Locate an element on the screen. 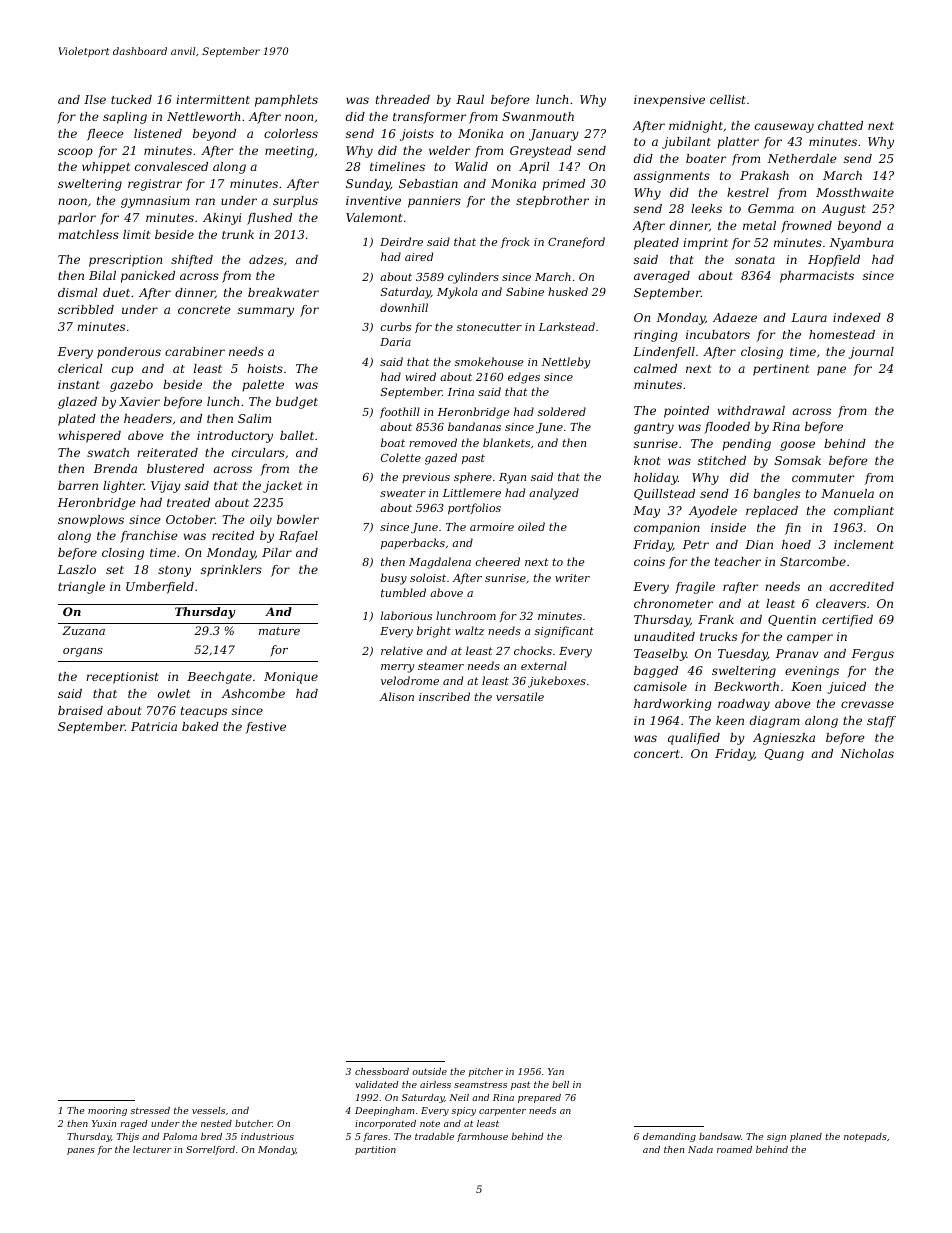 The image size is (952, 1233). fragile is located at coordinates (695, 588).
